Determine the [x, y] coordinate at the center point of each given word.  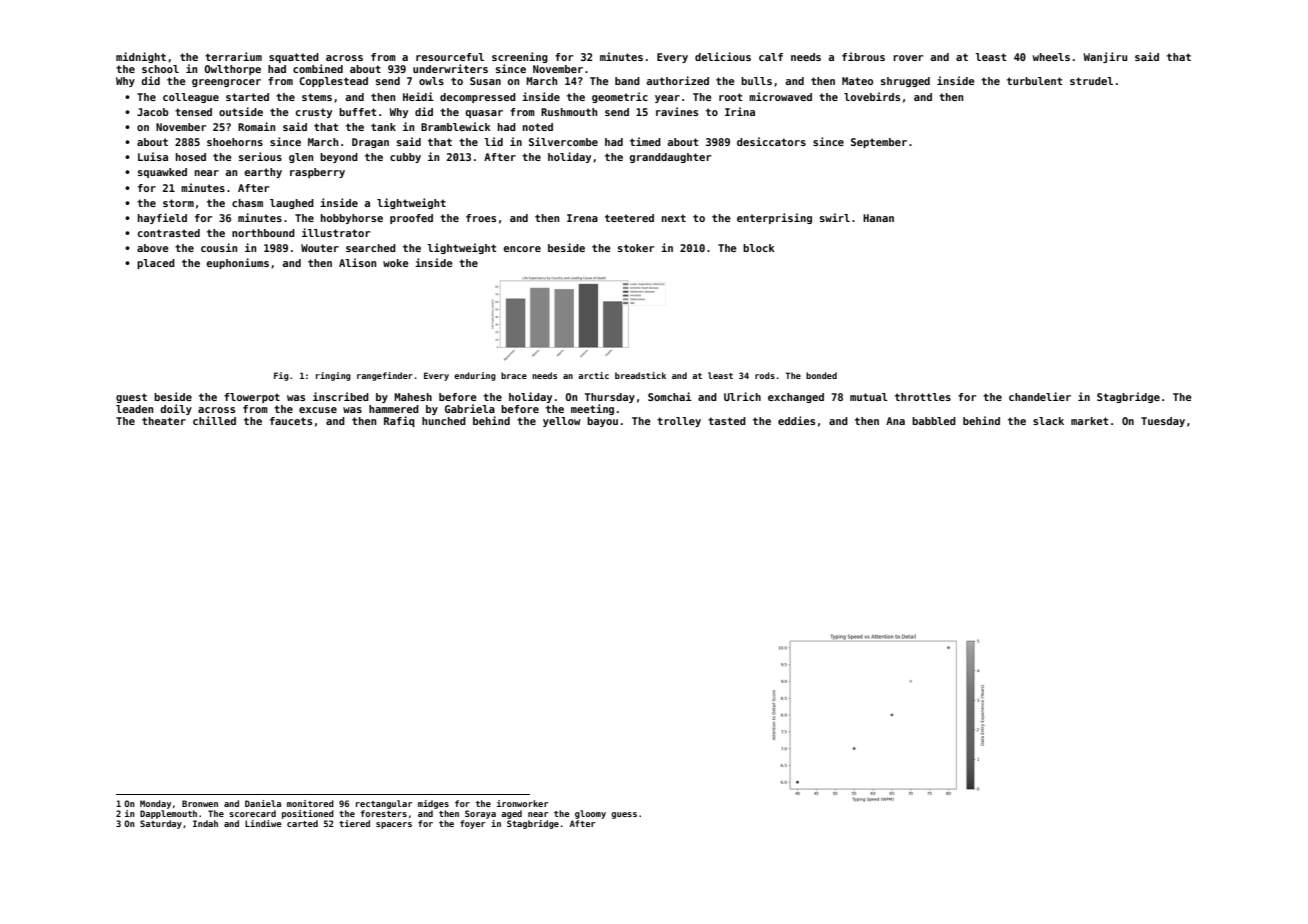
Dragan [370, 143]
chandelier [1040, 396]
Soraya [480, 814]
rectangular [384, 804]
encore [522, 249]
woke [396, 263]
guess [624, 815]
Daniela [263, 803]
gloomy [590, 814]
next [674, 218]
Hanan [878, 218]
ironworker [522, 803]
